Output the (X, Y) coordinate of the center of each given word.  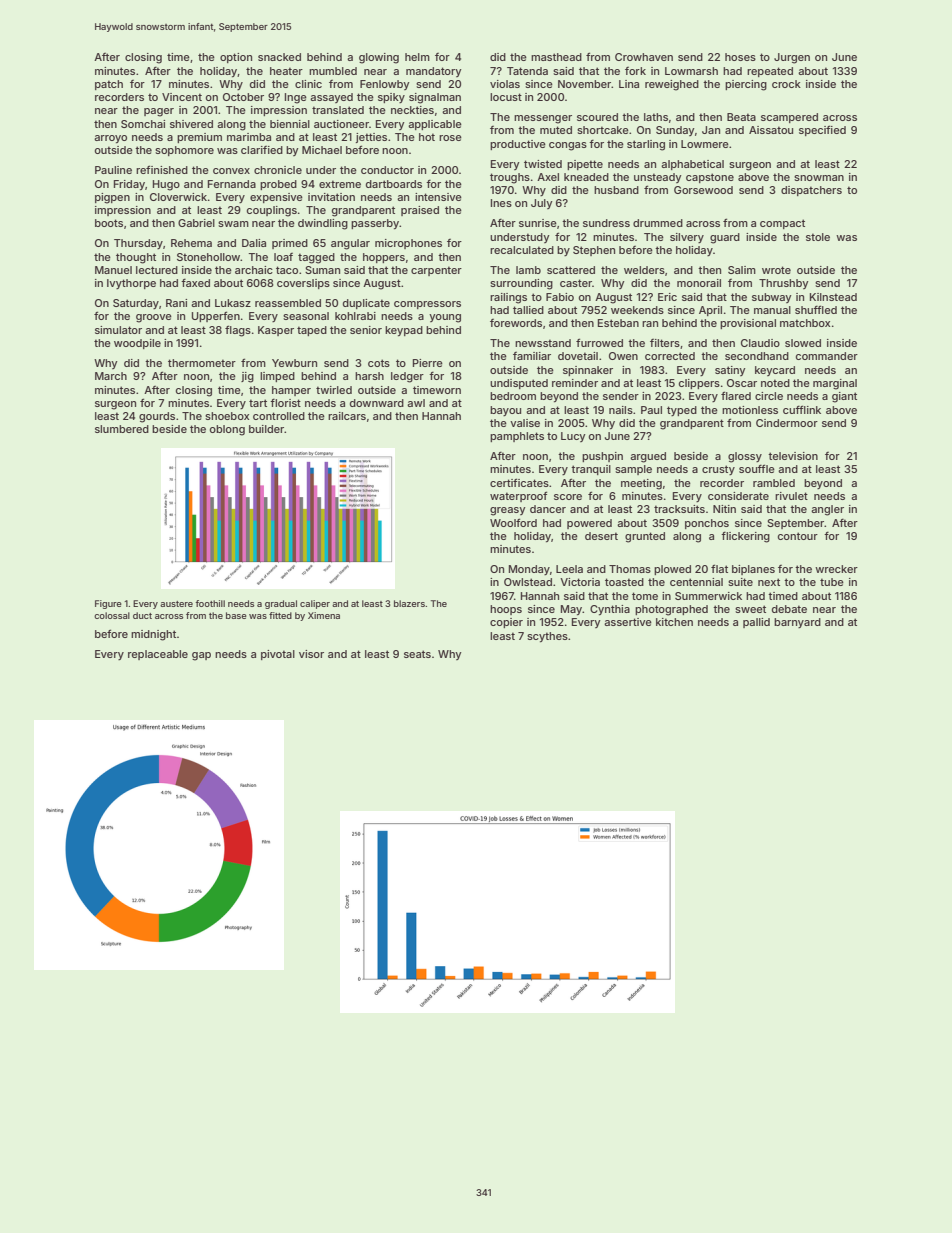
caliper (315, 604)
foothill (210, 603)
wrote (776, 270)
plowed (672, 570)
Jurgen (792, 58)
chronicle (278, 170)
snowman (819, 178)
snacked (279, 57)
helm (417, 57)
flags (238, 331)
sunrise (538, 223)
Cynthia (610, 610)
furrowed (599, 342)
